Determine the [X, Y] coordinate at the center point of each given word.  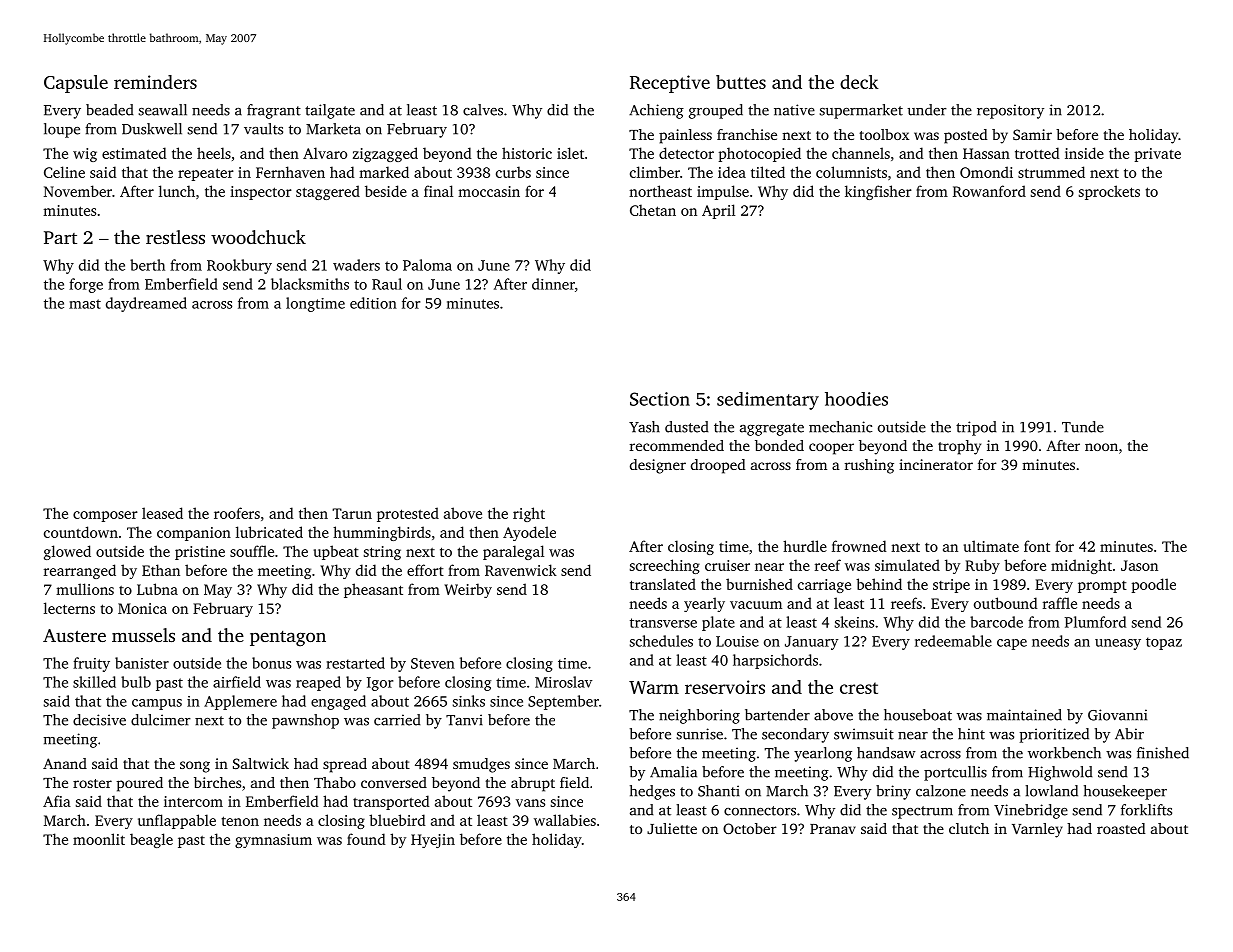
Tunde [1083, 427]
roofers [237, 513]
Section [660, 399]
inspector [261, 193]
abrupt [533, 784]
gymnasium [273, 841]
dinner [553, 284]
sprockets [1109, 192]
